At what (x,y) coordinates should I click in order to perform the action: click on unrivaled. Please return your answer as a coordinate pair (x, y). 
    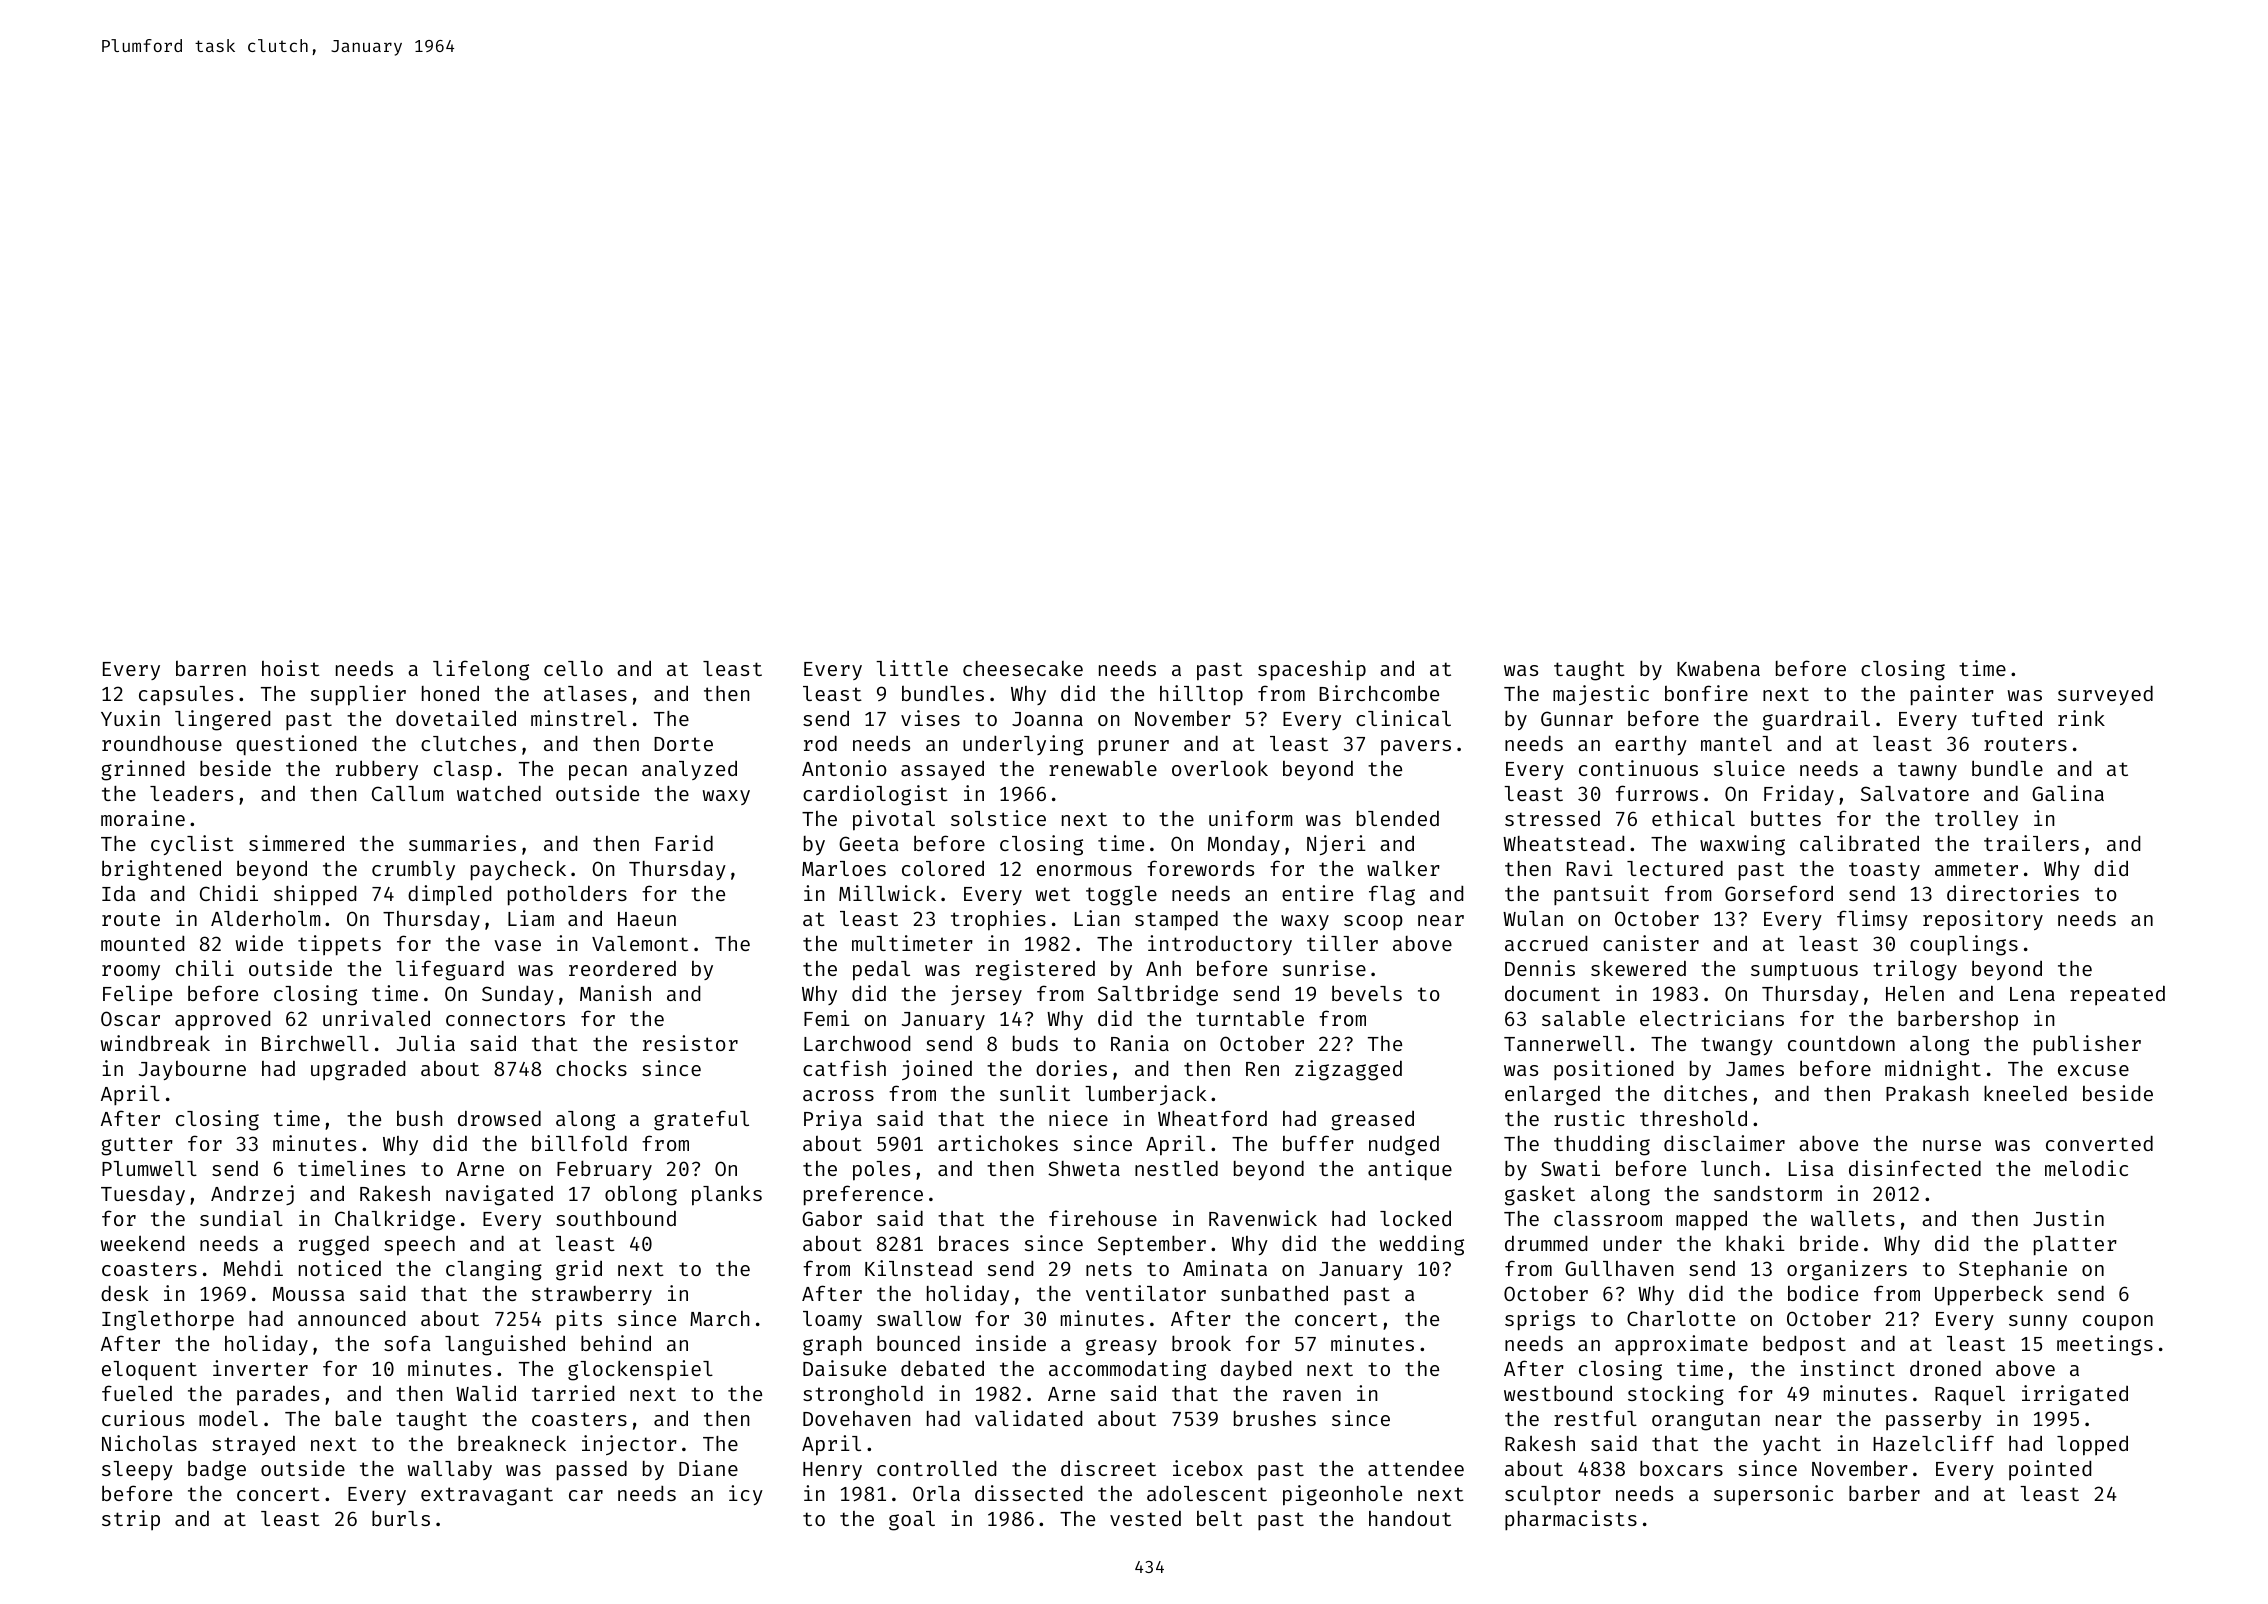
    Looking at the image, I should click on (376, 1018).
